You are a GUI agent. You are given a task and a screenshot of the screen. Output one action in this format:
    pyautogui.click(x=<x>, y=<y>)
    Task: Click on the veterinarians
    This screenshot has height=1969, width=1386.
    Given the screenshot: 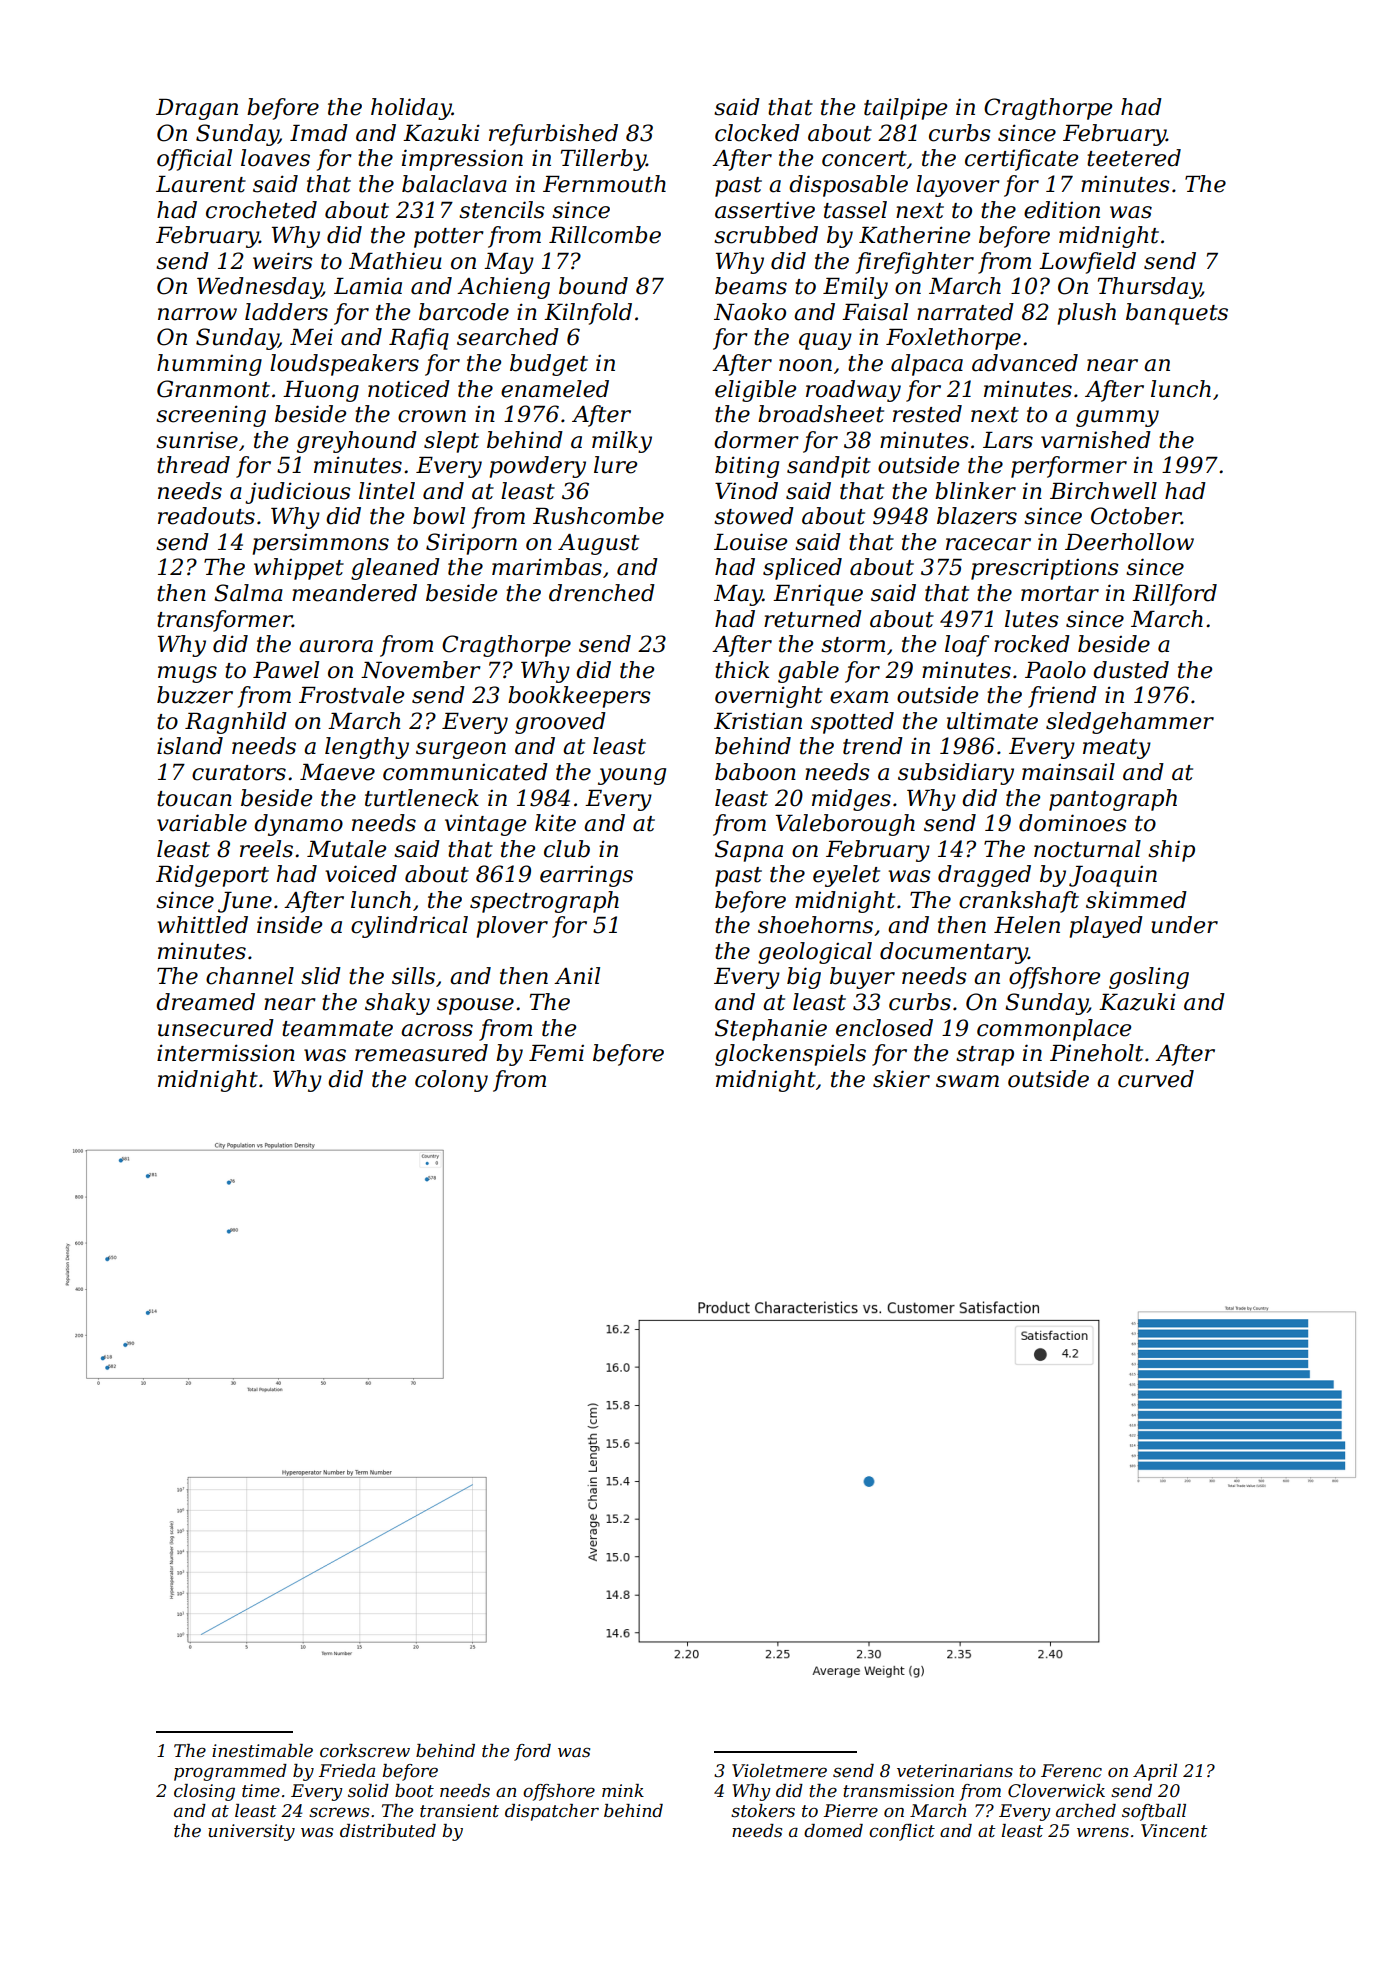 What is the action you would take?
    pyautogui.click(x=955, y=1771)
